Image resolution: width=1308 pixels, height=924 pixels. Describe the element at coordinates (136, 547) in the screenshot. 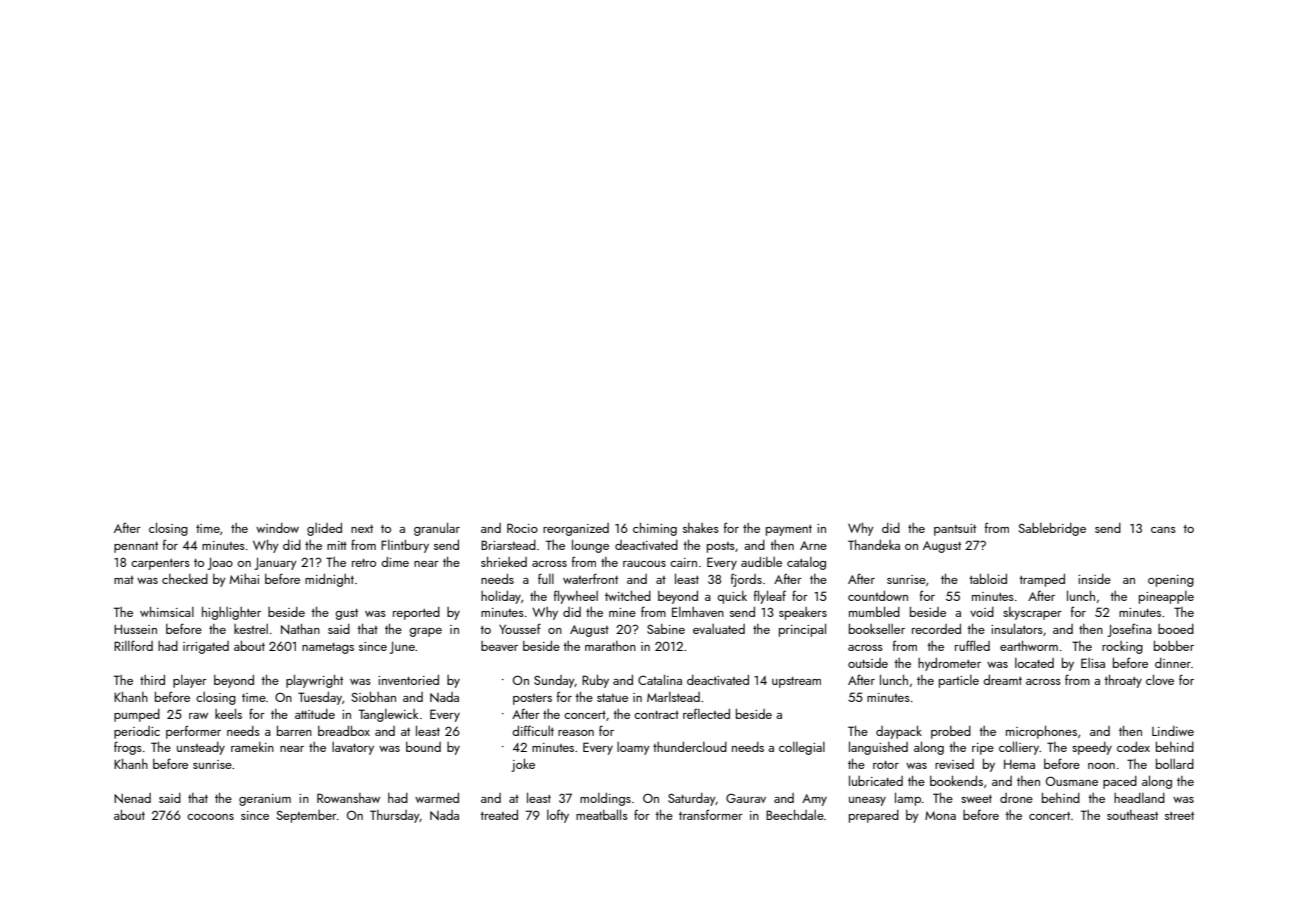

I see `pennant` at that location.
